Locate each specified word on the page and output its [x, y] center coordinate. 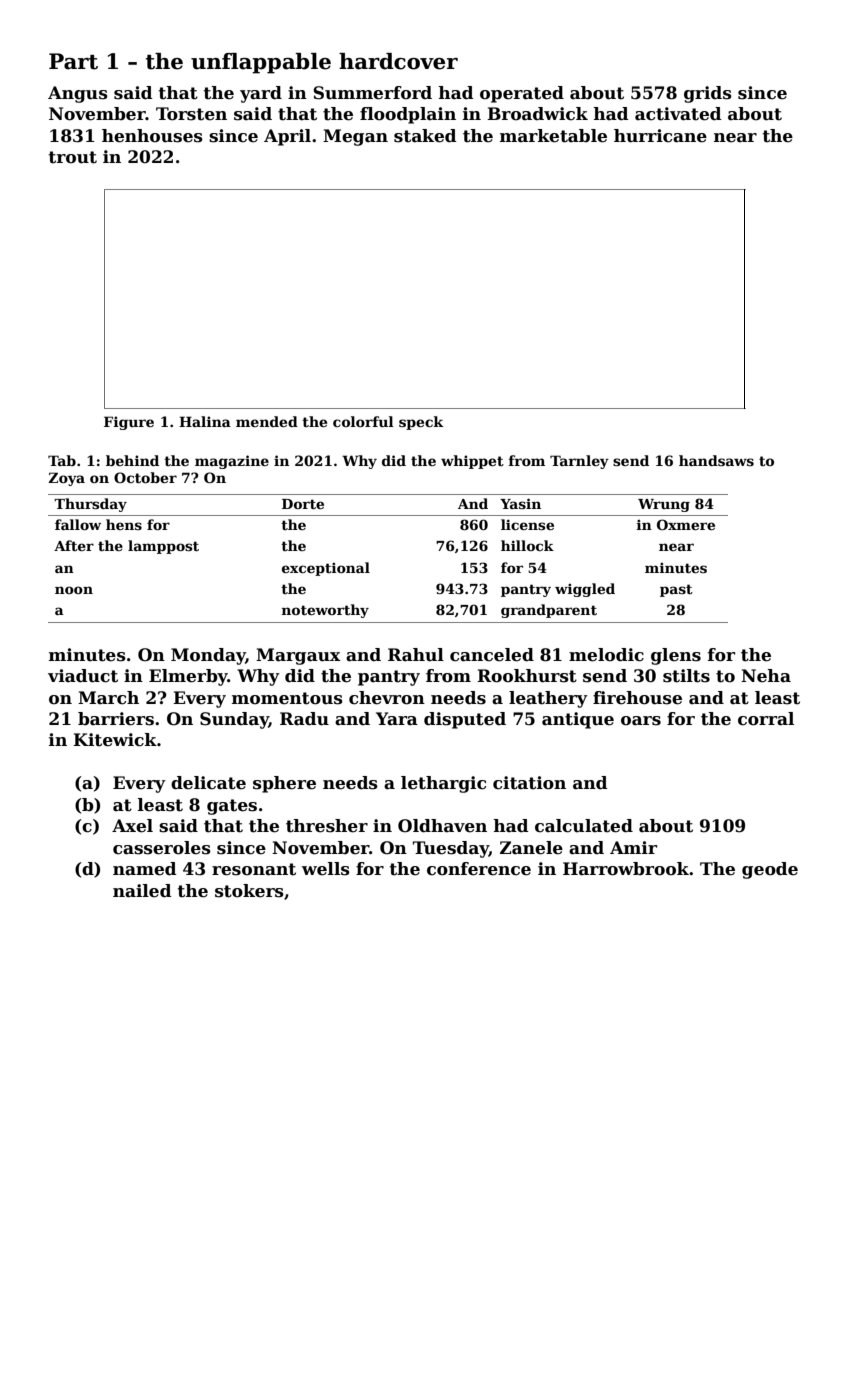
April [287, 137]
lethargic [443, 784]
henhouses [152, 136]
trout [72, 157]
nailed [142, 891]
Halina [205, 421]
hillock [527, 545]
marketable [553, 136]
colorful [363, 421]
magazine [232, 462]
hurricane [660, 136]
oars [641, 721]
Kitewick [115, 740]
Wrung [664, 505]
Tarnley [579, 462]
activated [678, 114]
